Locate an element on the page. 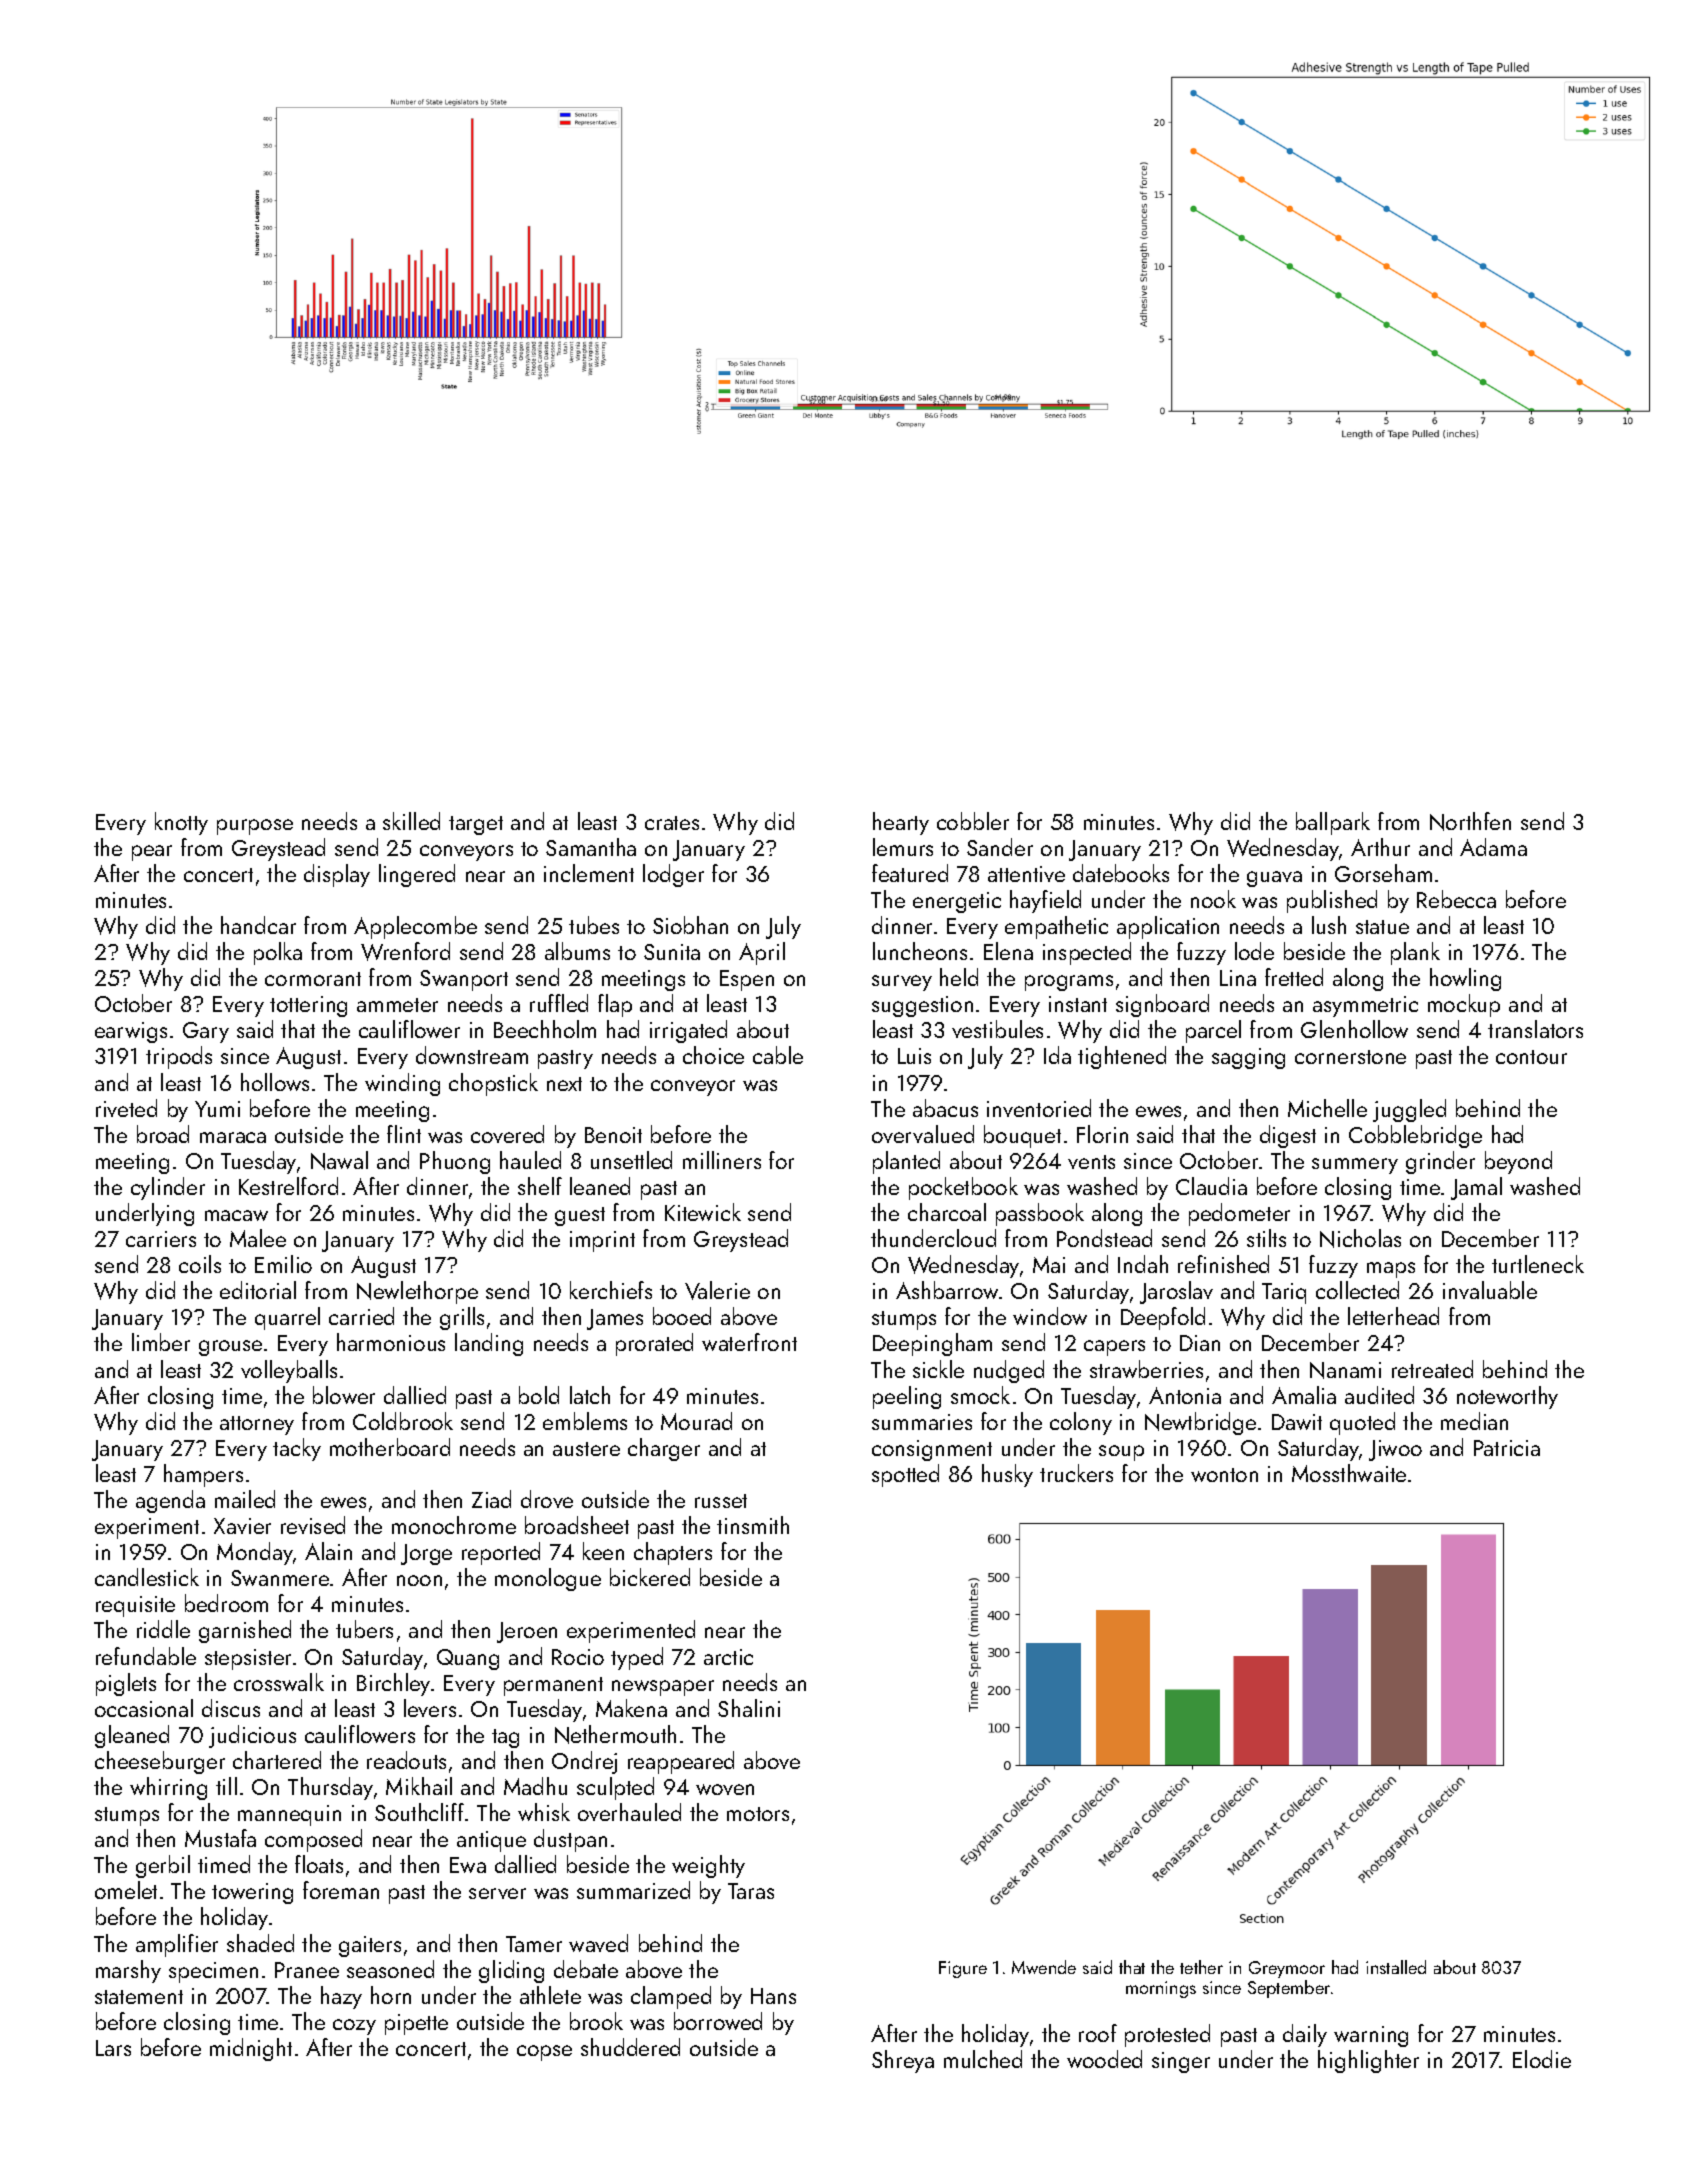 The height and width of the page is (2178, 1683). specimen is located at coordinates (213, 1972).
